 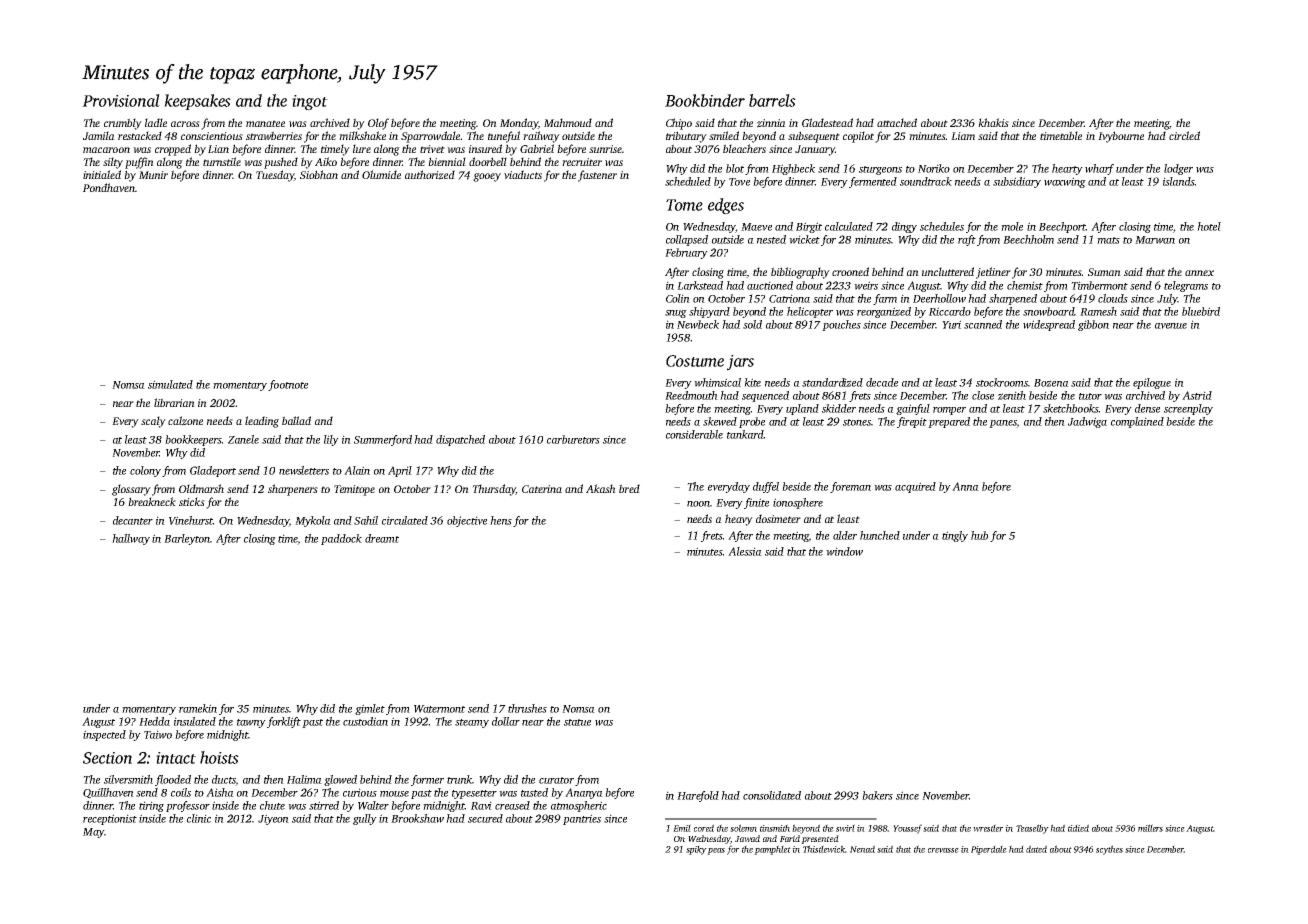 I want to click on crumbly, so click(x=123, y=124).
